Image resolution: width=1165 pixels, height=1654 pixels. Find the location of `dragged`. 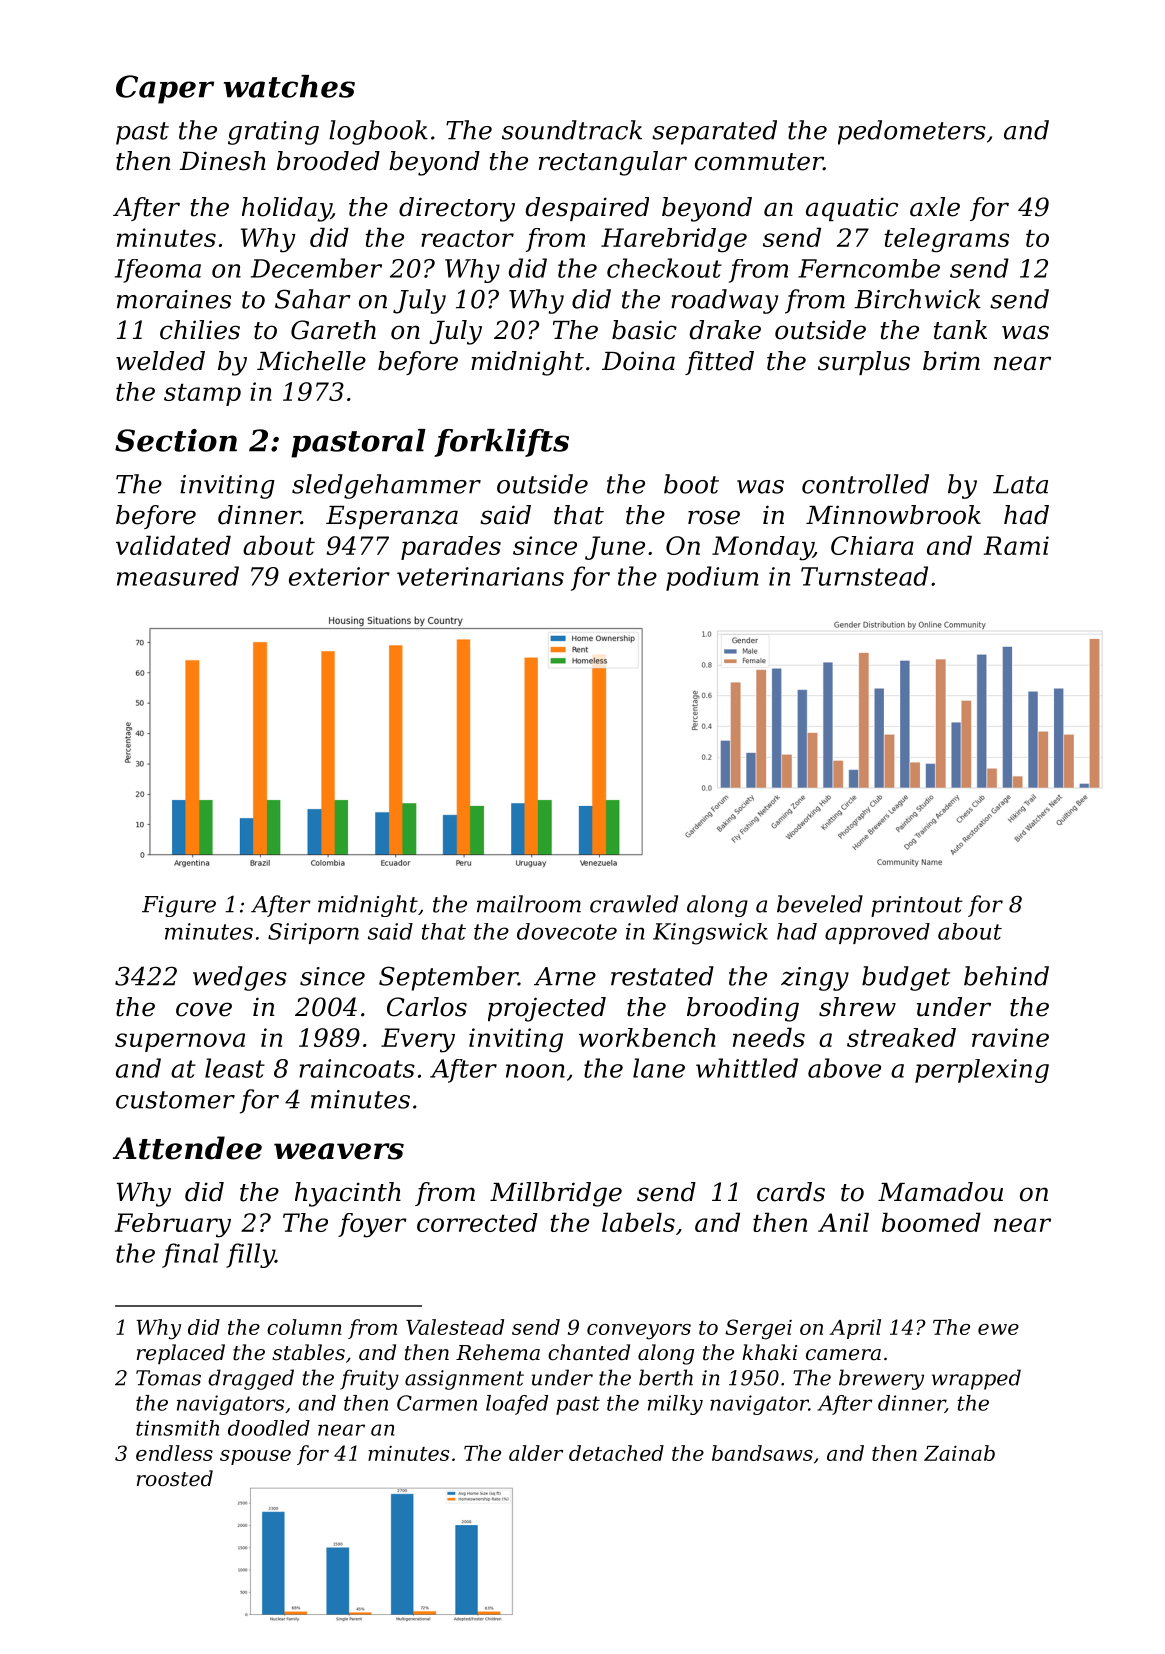

dragged is located at coordinates (251, 1379).
